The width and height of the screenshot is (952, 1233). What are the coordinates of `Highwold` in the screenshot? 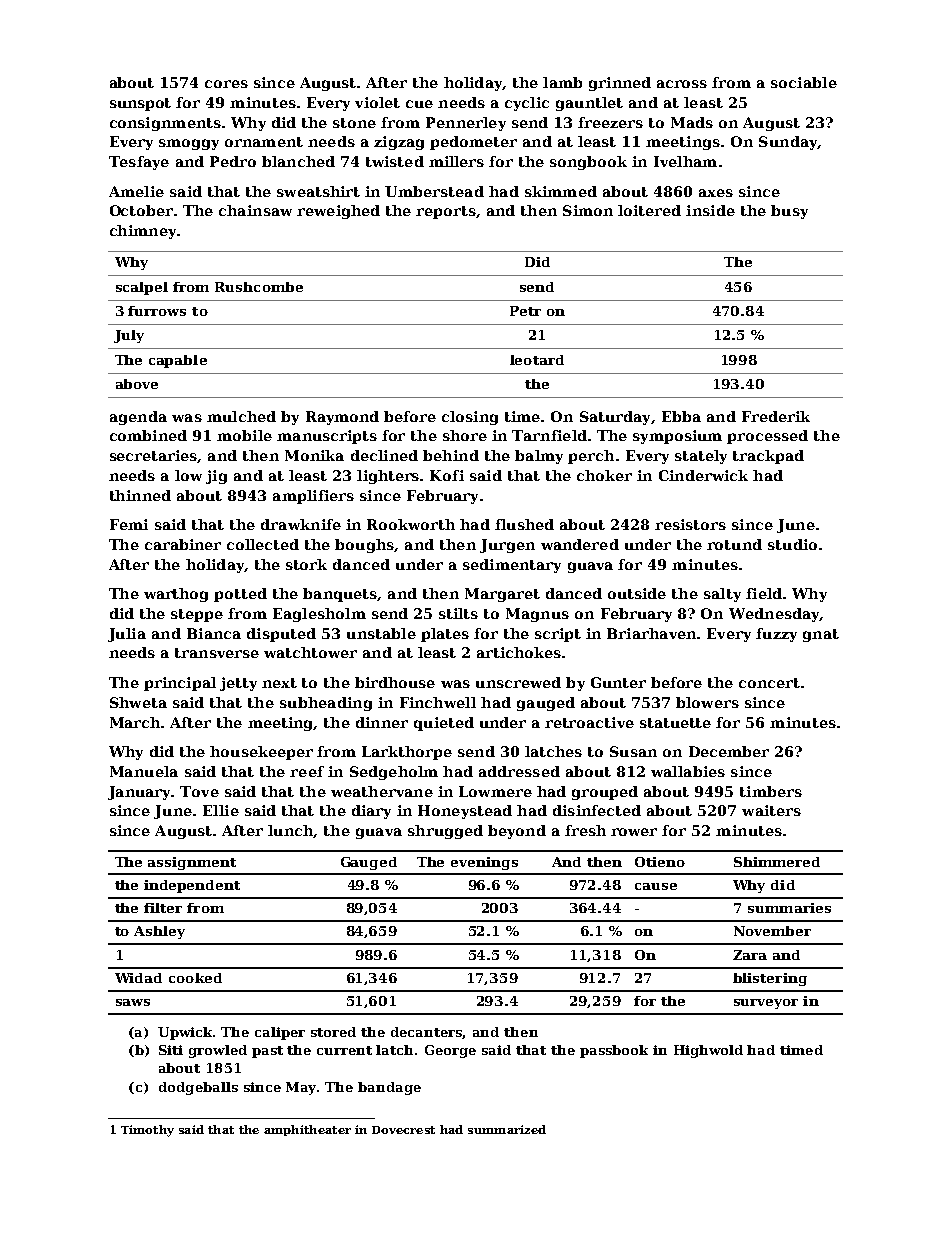 It's located at (708, 1051).
